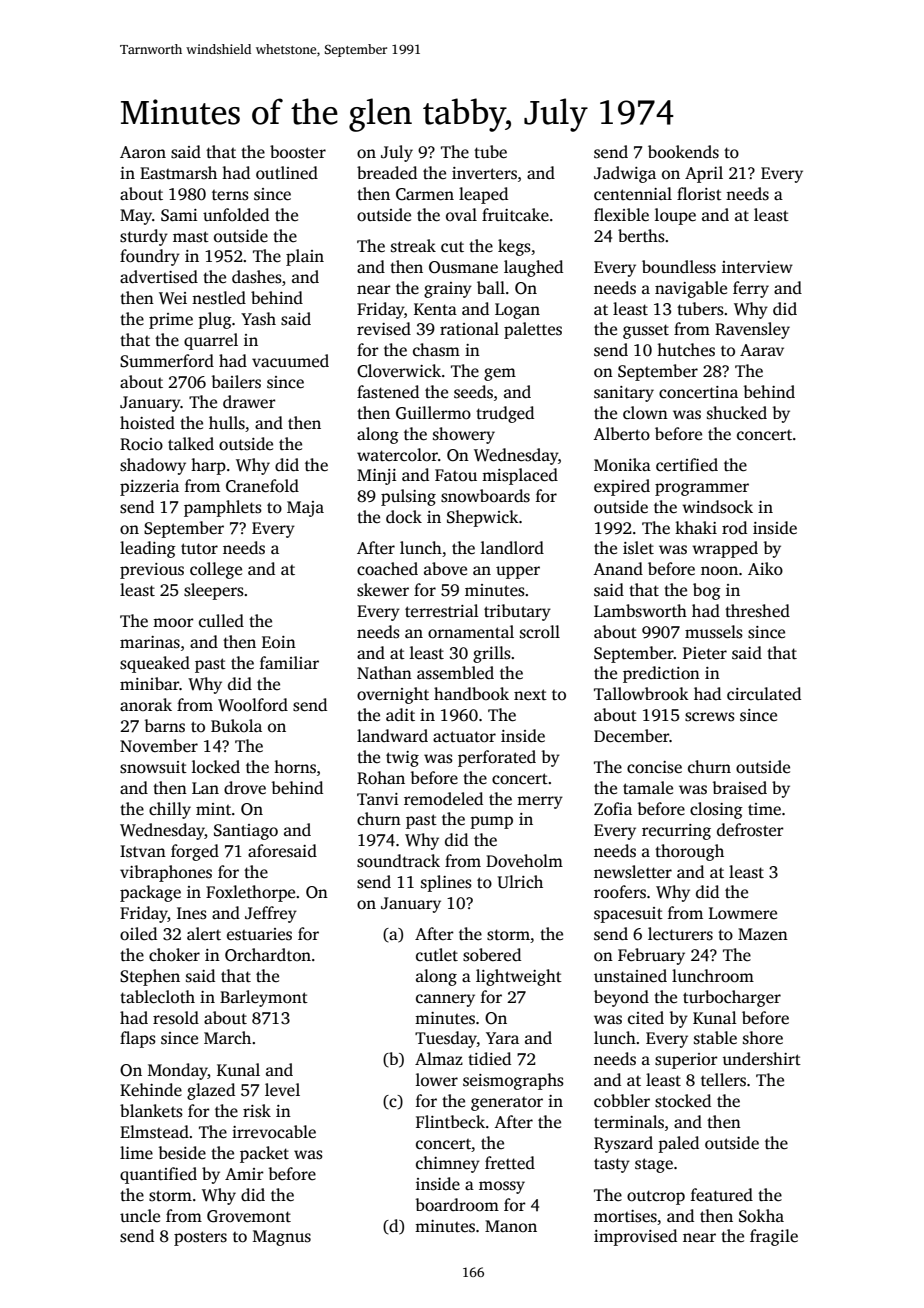 Image resolution: width=924 pixels, height=1308 pixels. What do you see at coordinates (170, 810) in the image?
I see `chilly` at bounding box center [170, 810].
